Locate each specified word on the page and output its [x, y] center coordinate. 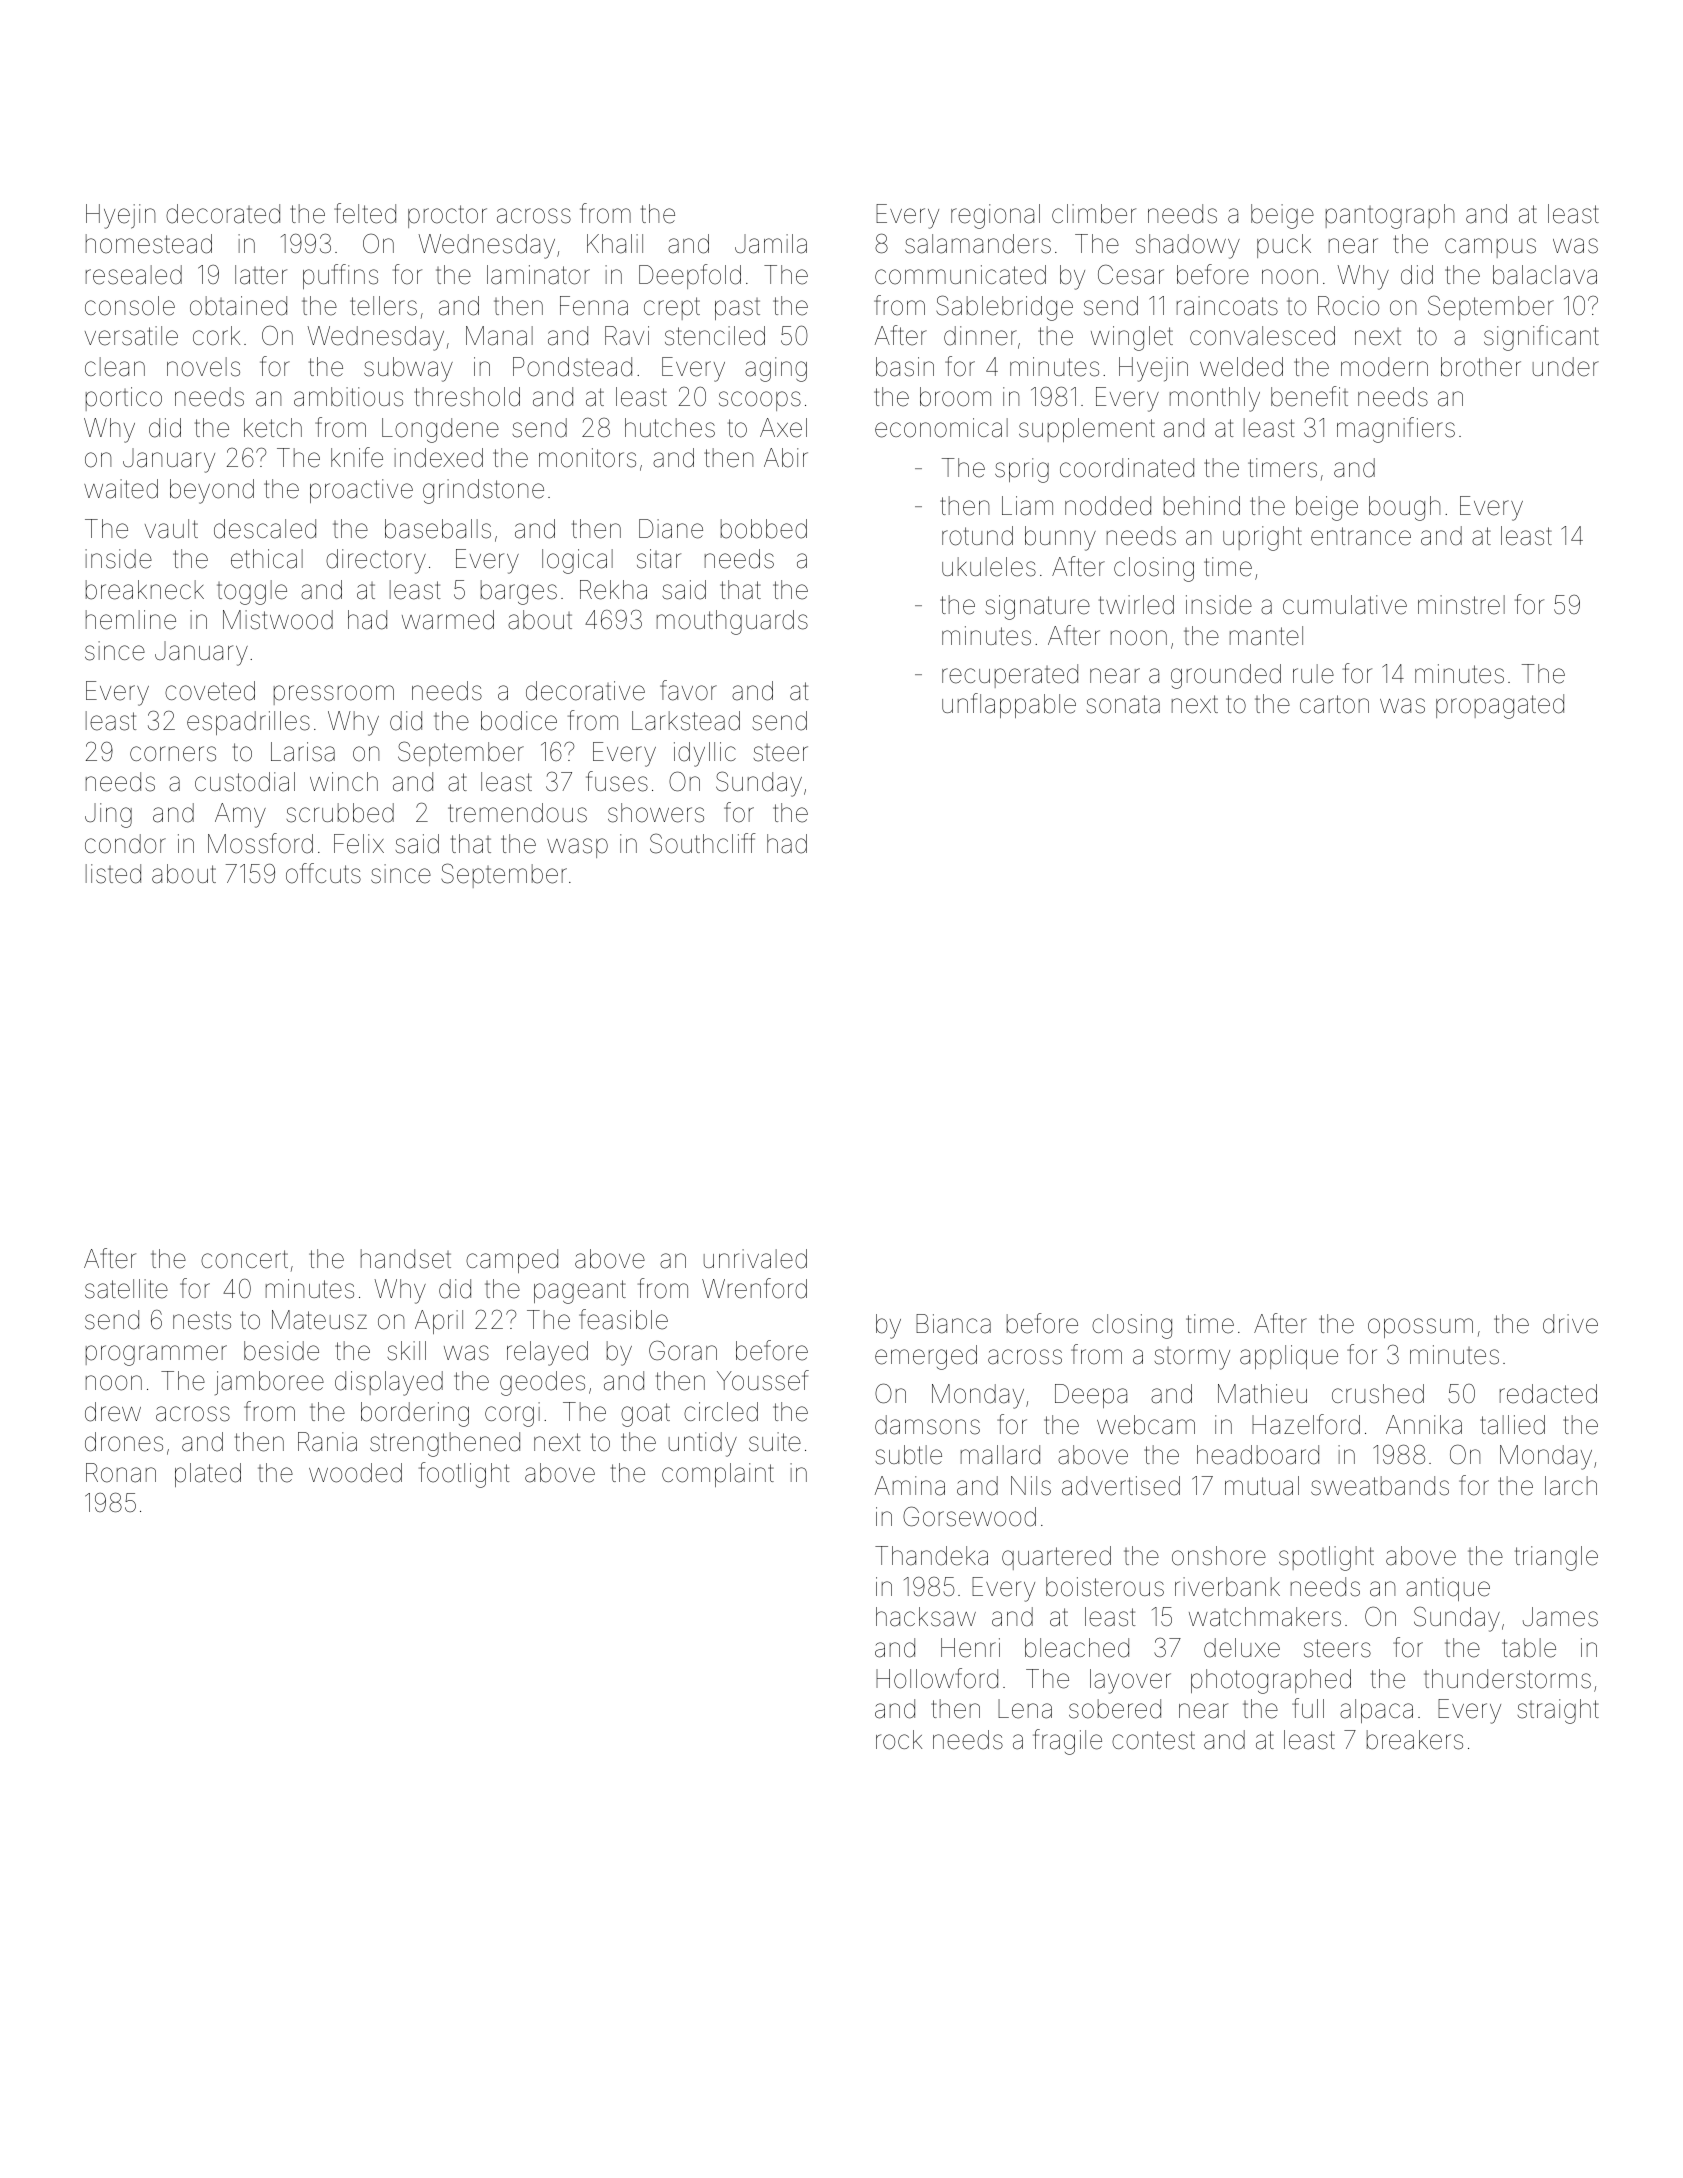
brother [1481, 367]
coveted [210, 691]
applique [1289, 1357]
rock [899, 1740]
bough [1404, 508]
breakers [1415, 1740]
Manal [499, 336]
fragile [1067, 1742]
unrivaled [755, 1259]
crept [672, 308]
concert [244, 1259]
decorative [585, 691]
